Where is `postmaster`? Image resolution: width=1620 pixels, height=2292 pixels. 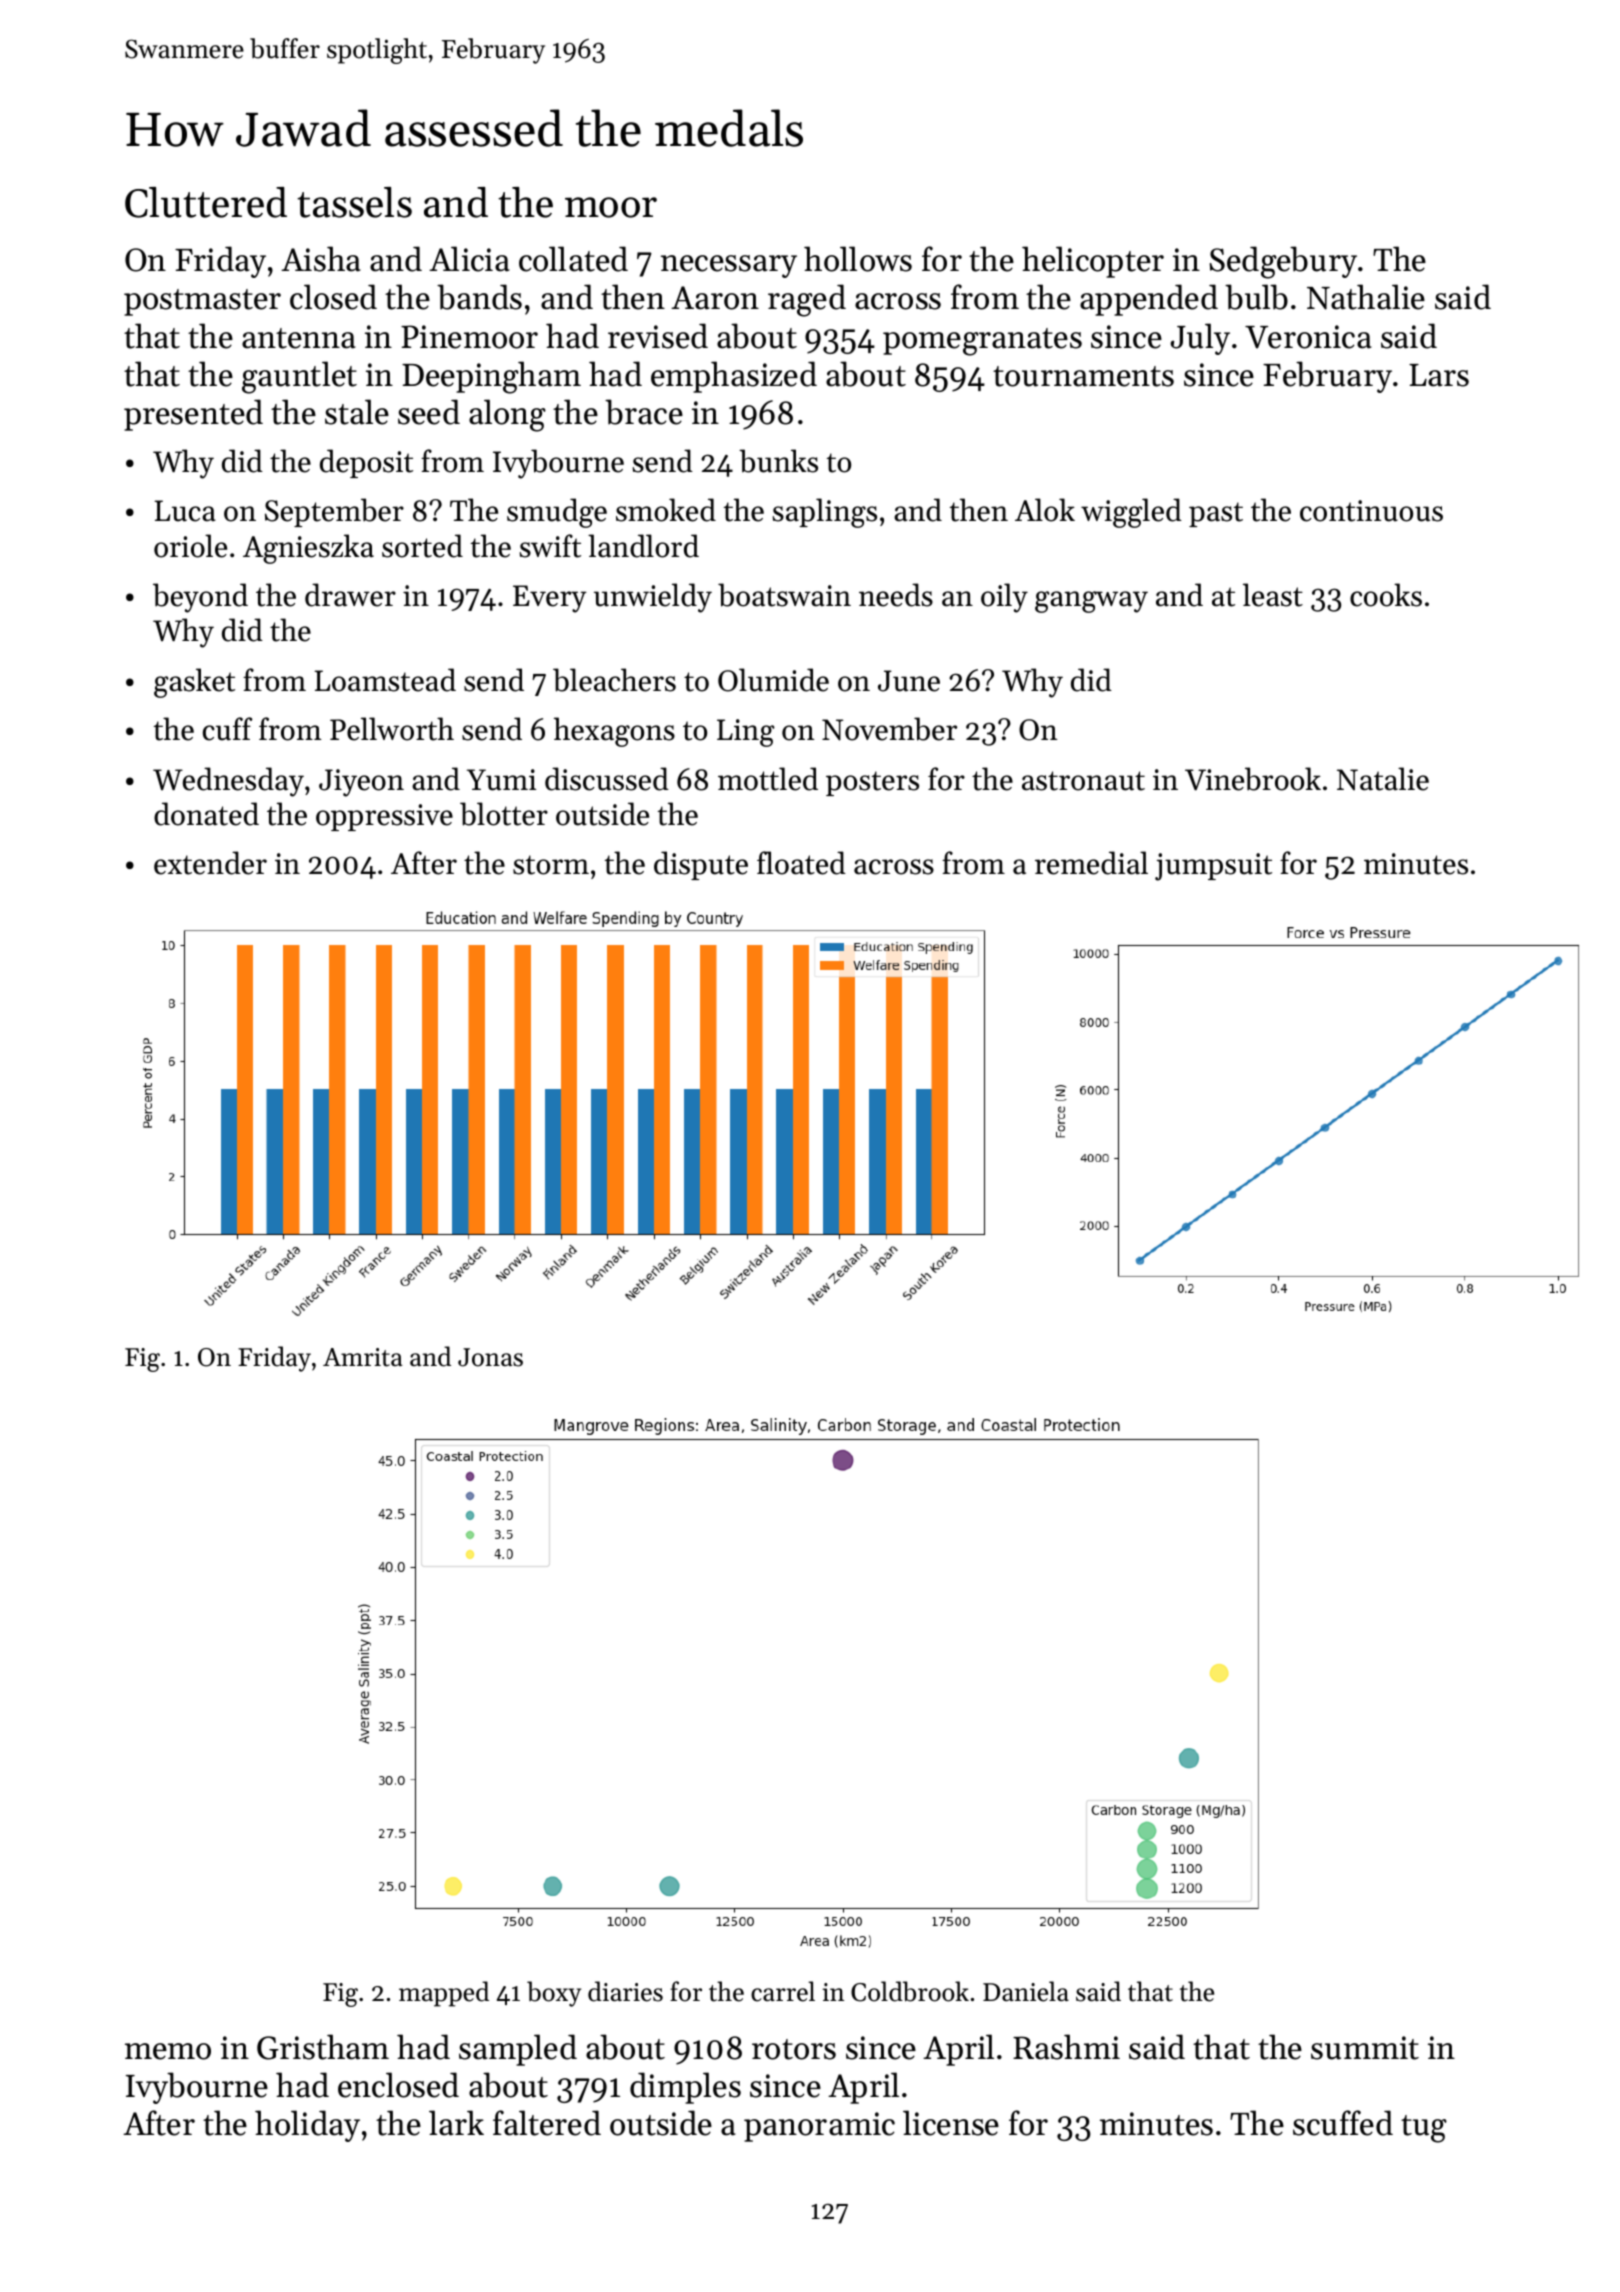
postmaster is located at coordinates (202, 302).
